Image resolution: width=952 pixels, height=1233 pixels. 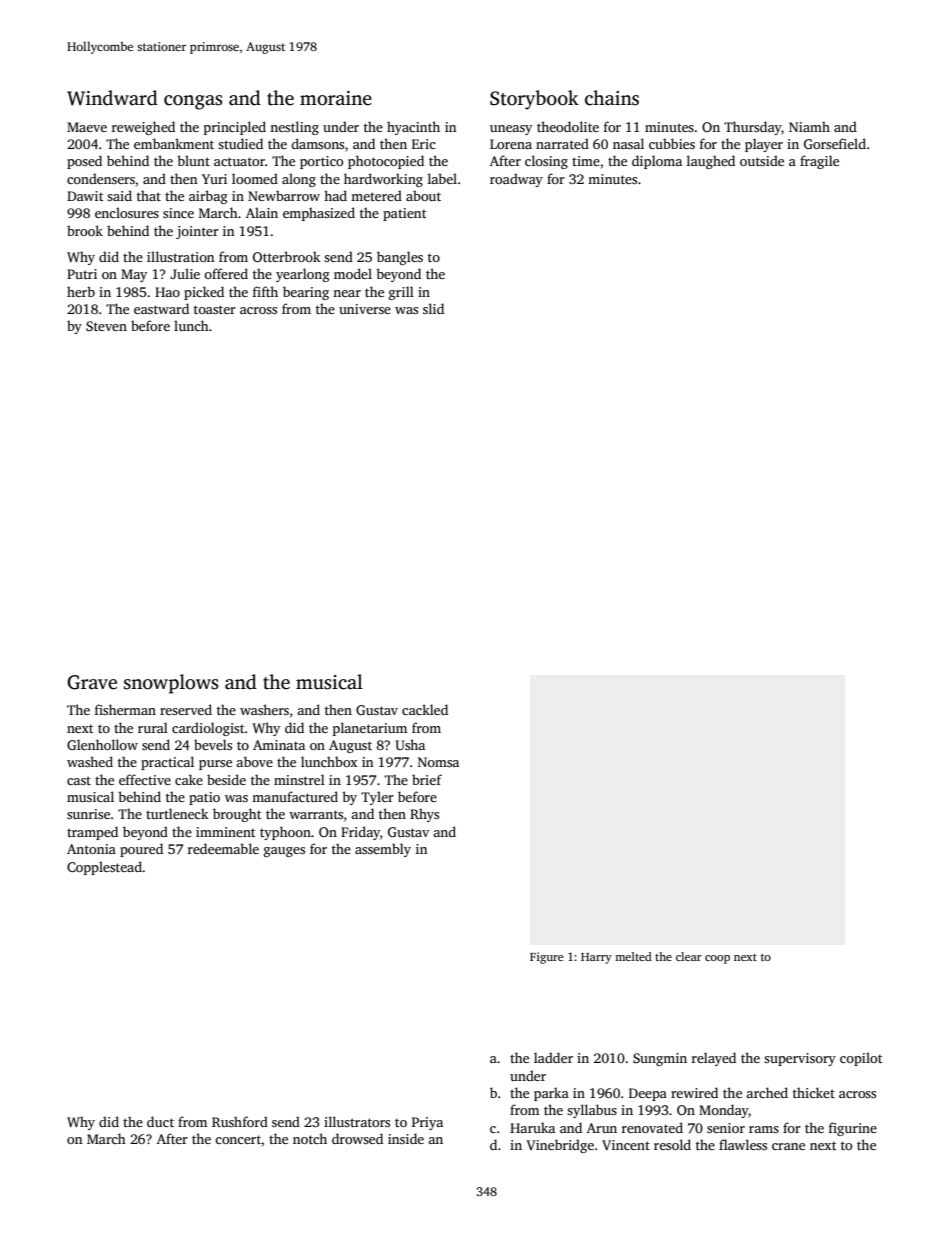 What do you see at coordinates (127, 212) in the image?
I see `enclosures` at bounding box center [127, 212].
